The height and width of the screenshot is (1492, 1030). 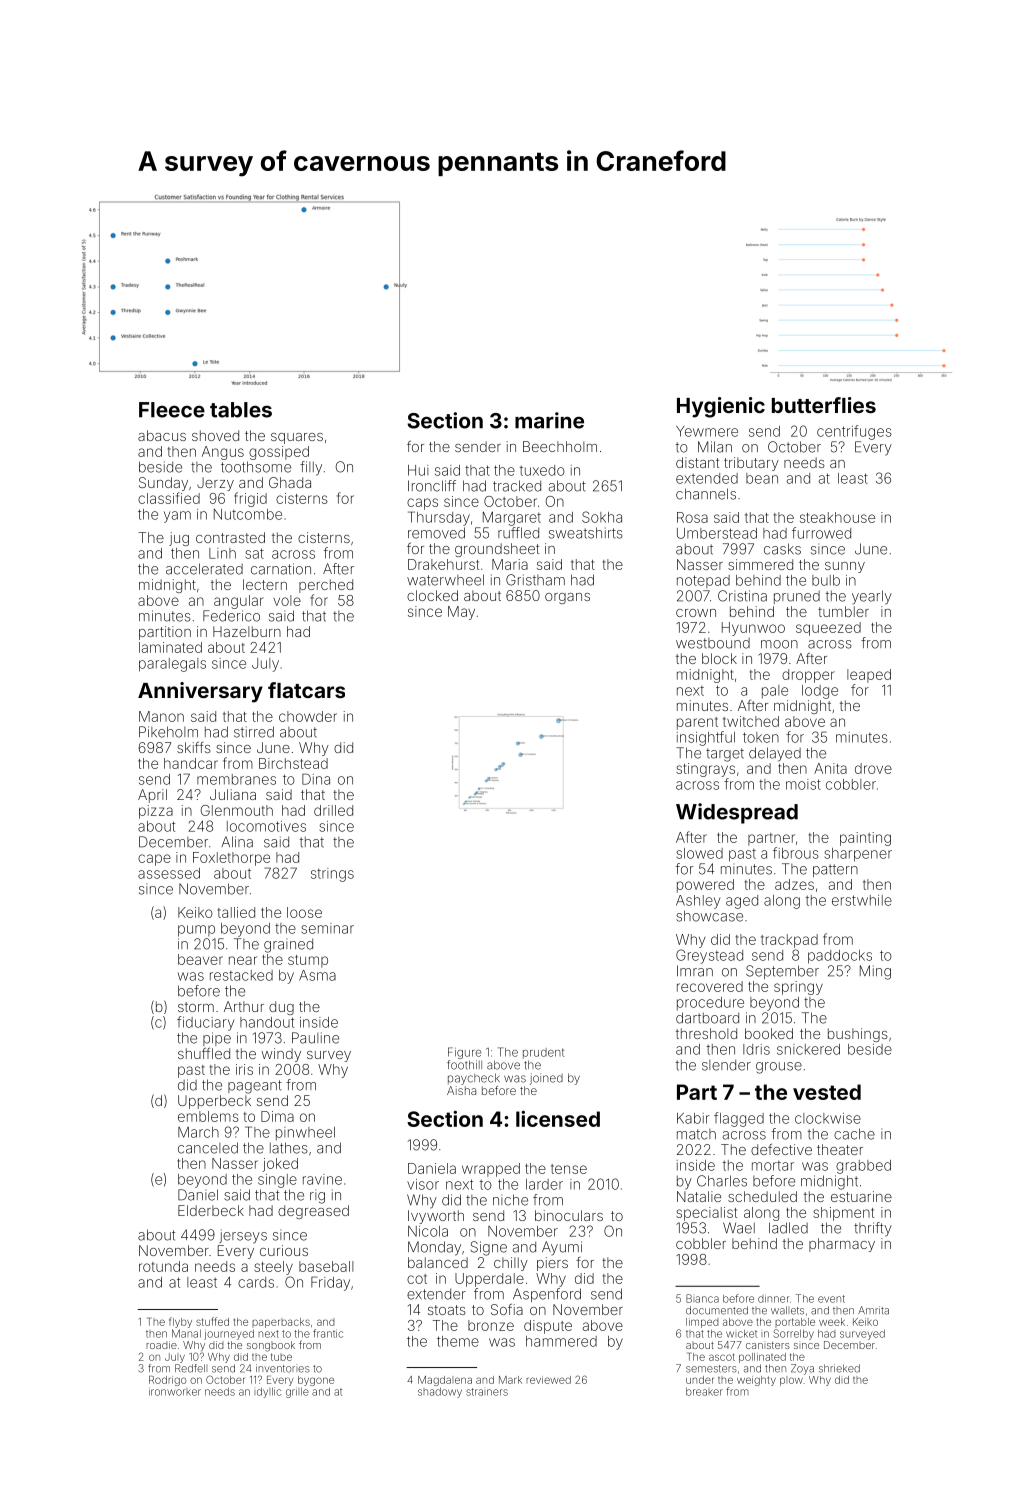 What do you see at coordinates (208, 1148) in the screenshot?
I see `canceled` at bounding box center [208, 1148].
